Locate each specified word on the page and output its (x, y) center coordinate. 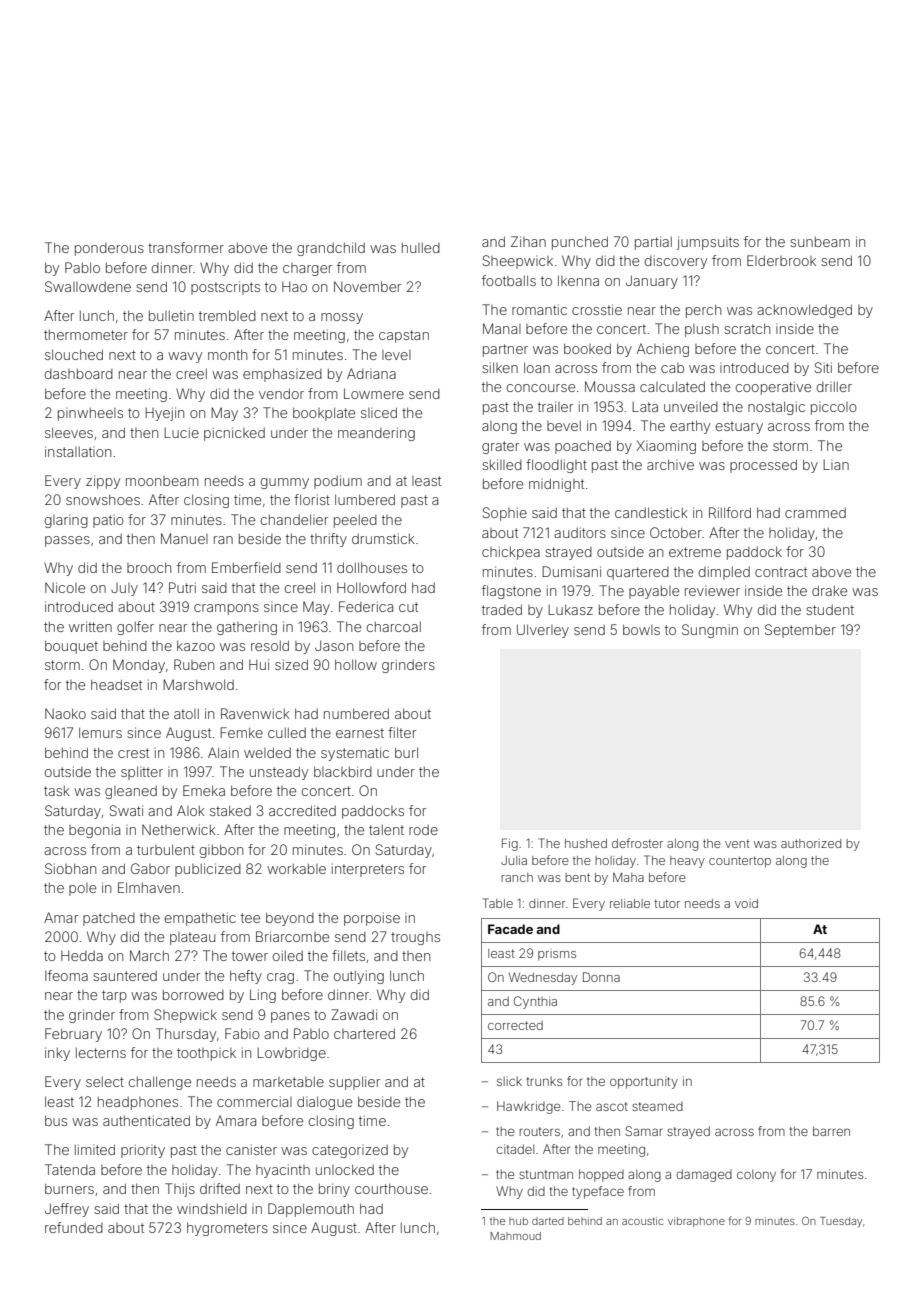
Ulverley (543, 631)
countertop (740, 862)
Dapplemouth (311, 1210)
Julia (514, 860)
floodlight (556, 466)
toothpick (206, 1054)
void (746, 903)
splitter (142, 773)
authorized (811, 843)
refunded (74, 1227)
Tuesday (841, 1222)
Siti (823, 367)
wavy (185, 357)
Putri (182, 587)
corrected (515, 1025)
